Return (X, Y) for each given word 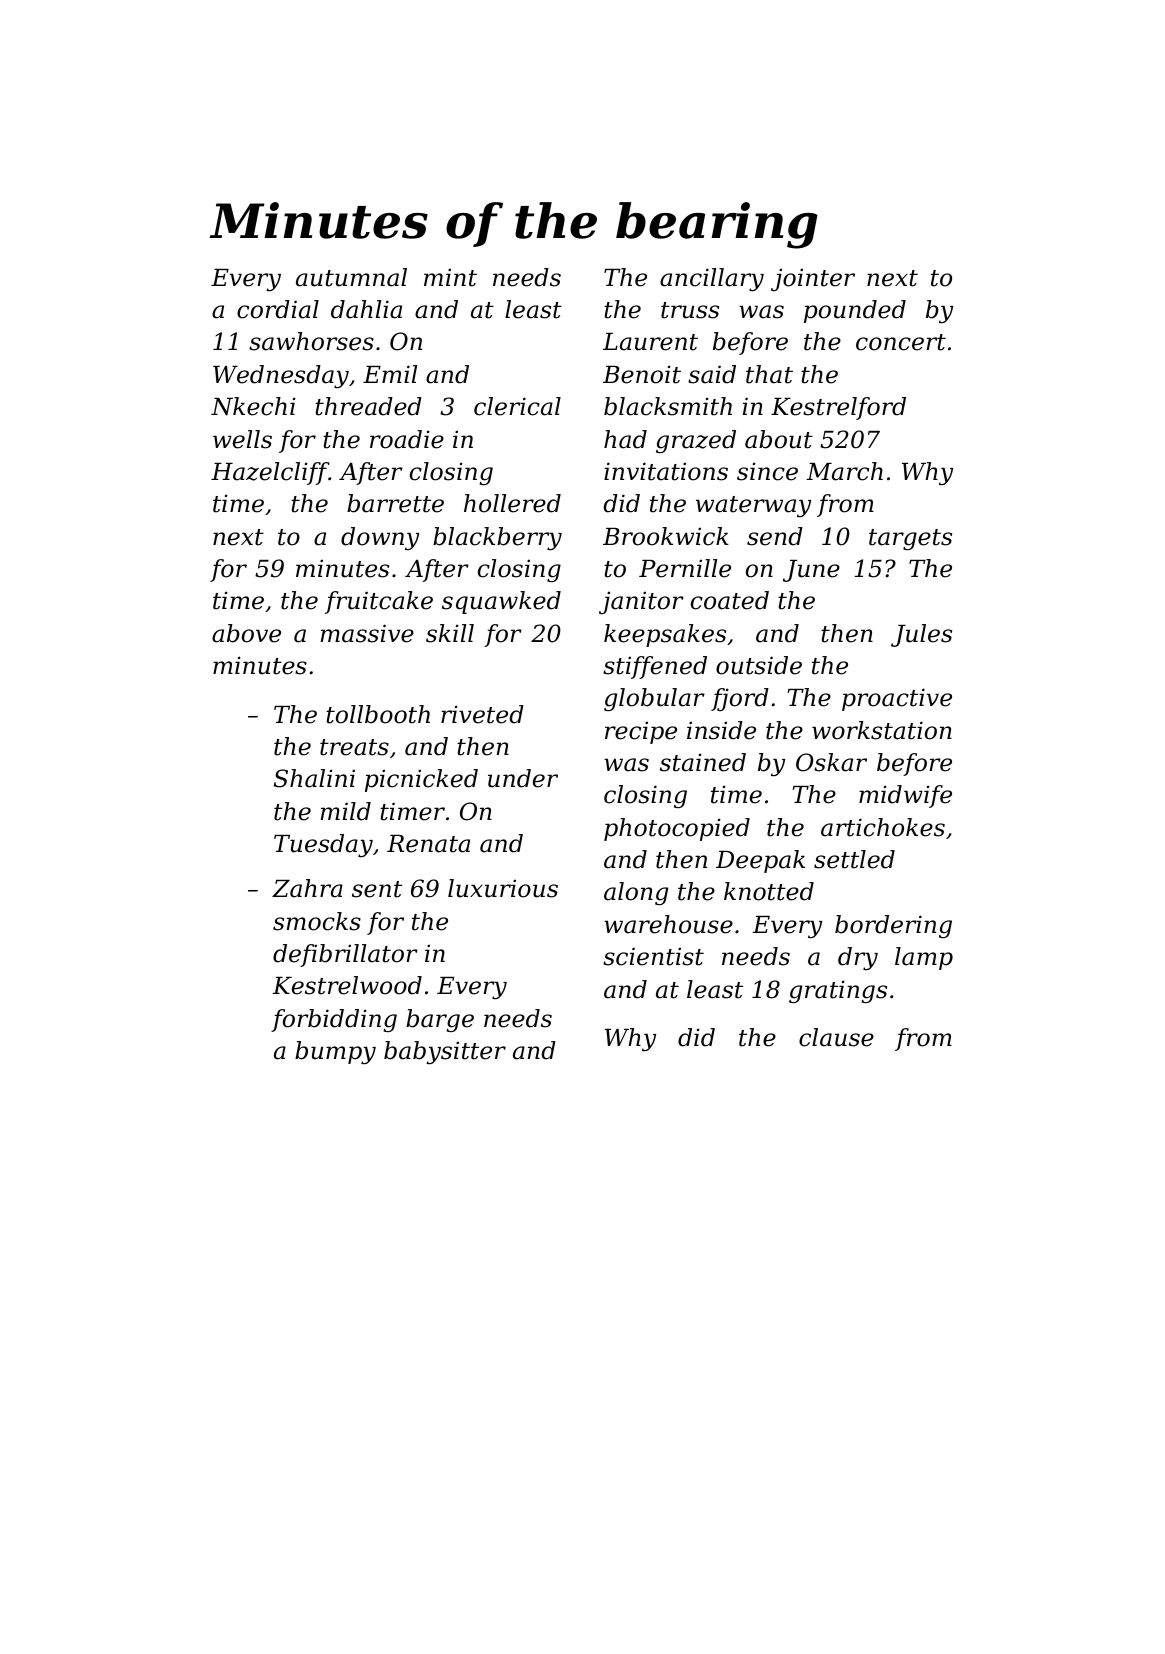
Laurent (650, 342)
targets (910, 539)
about (779, 439)
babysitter (445, 1052)
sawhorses (311, 341)
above (246, 633)
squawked (501, 602)
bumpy (335, 1052)
